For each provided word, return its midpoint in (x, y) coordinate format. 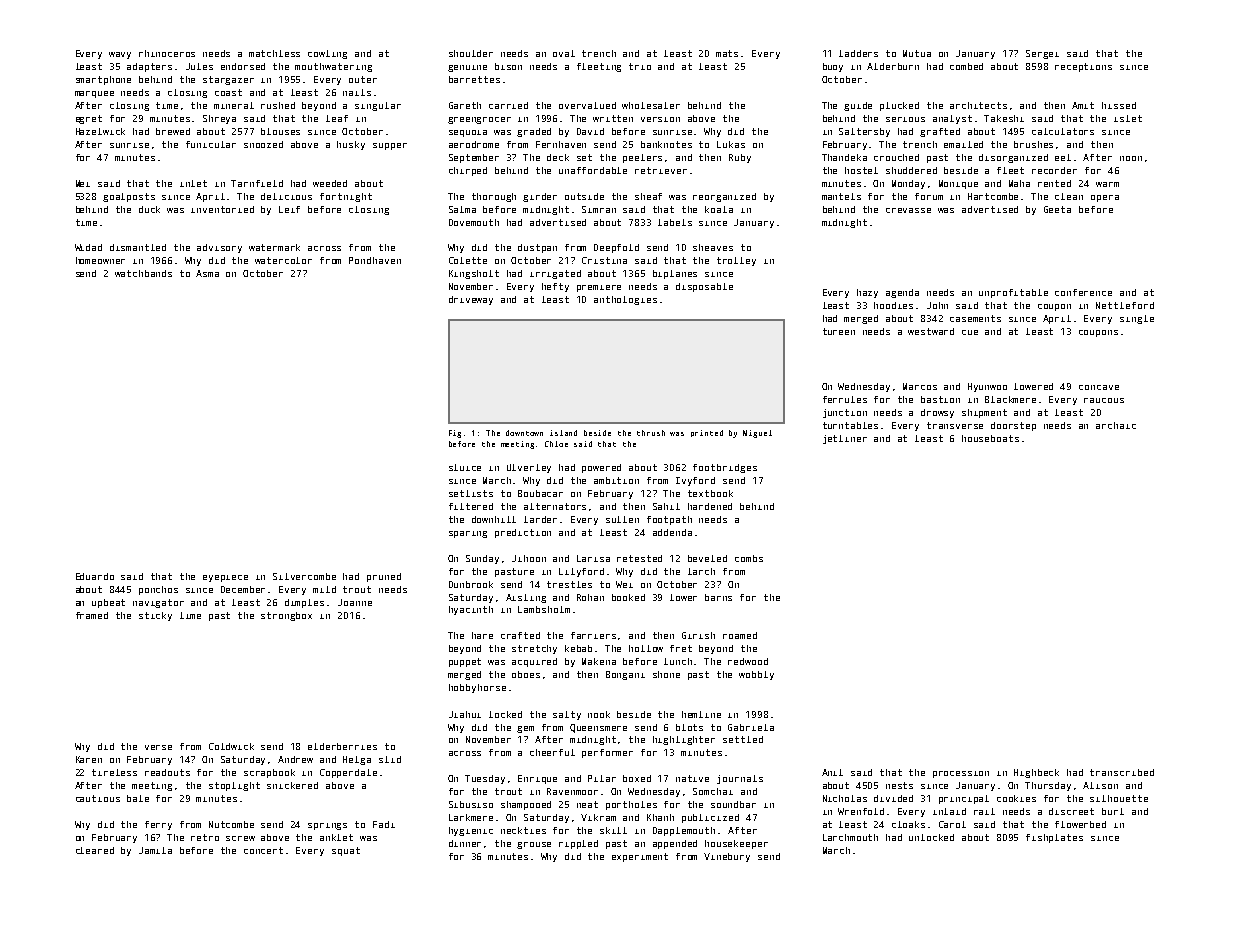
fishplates (1054, 838)
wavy (120, 55)
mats (727, 53)
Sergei (1042, 54)
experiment (640, 857)
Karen (89, 759)
